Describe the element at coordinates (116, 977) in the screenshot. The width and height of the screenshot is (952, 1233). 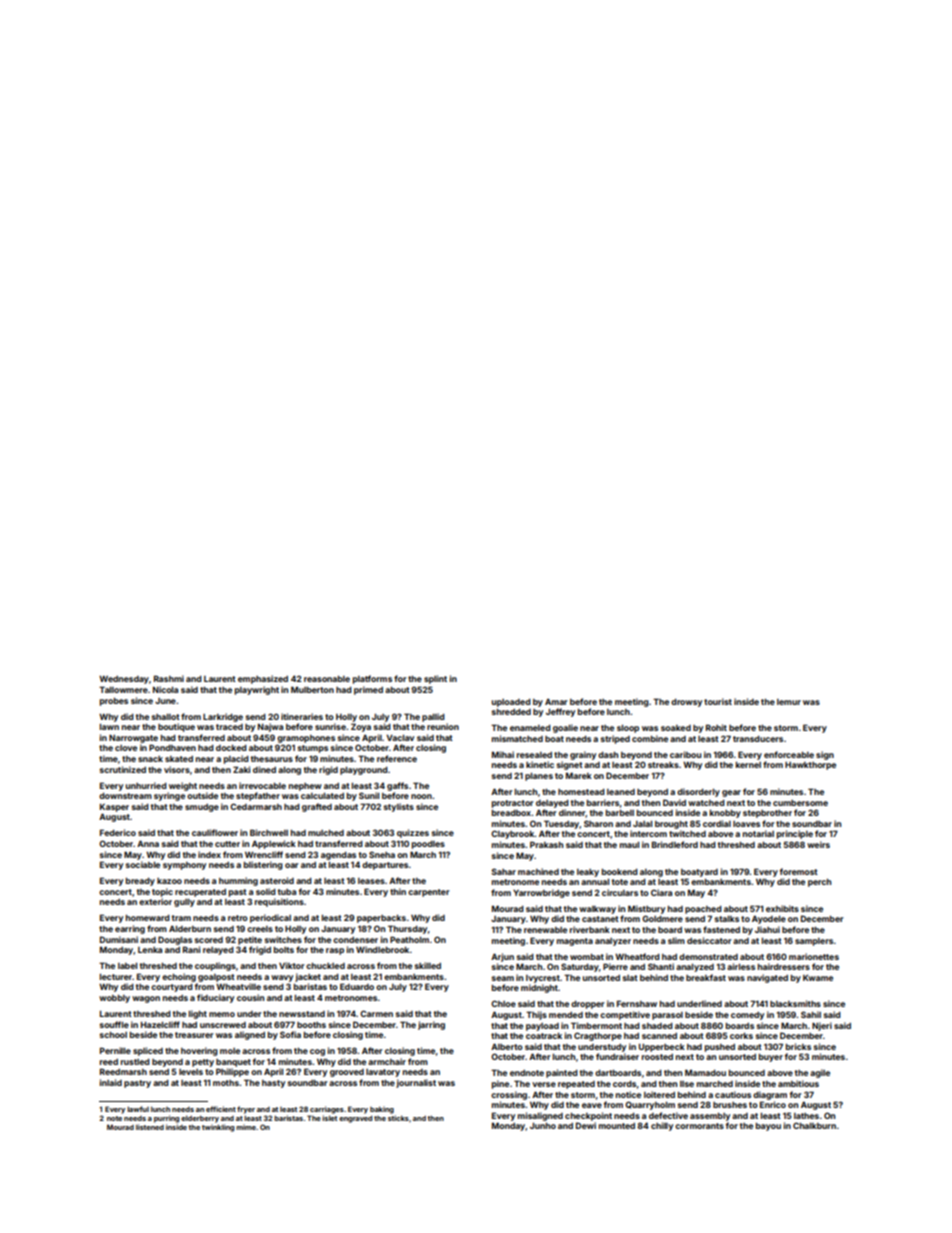
I see `lecturer` at that location.
